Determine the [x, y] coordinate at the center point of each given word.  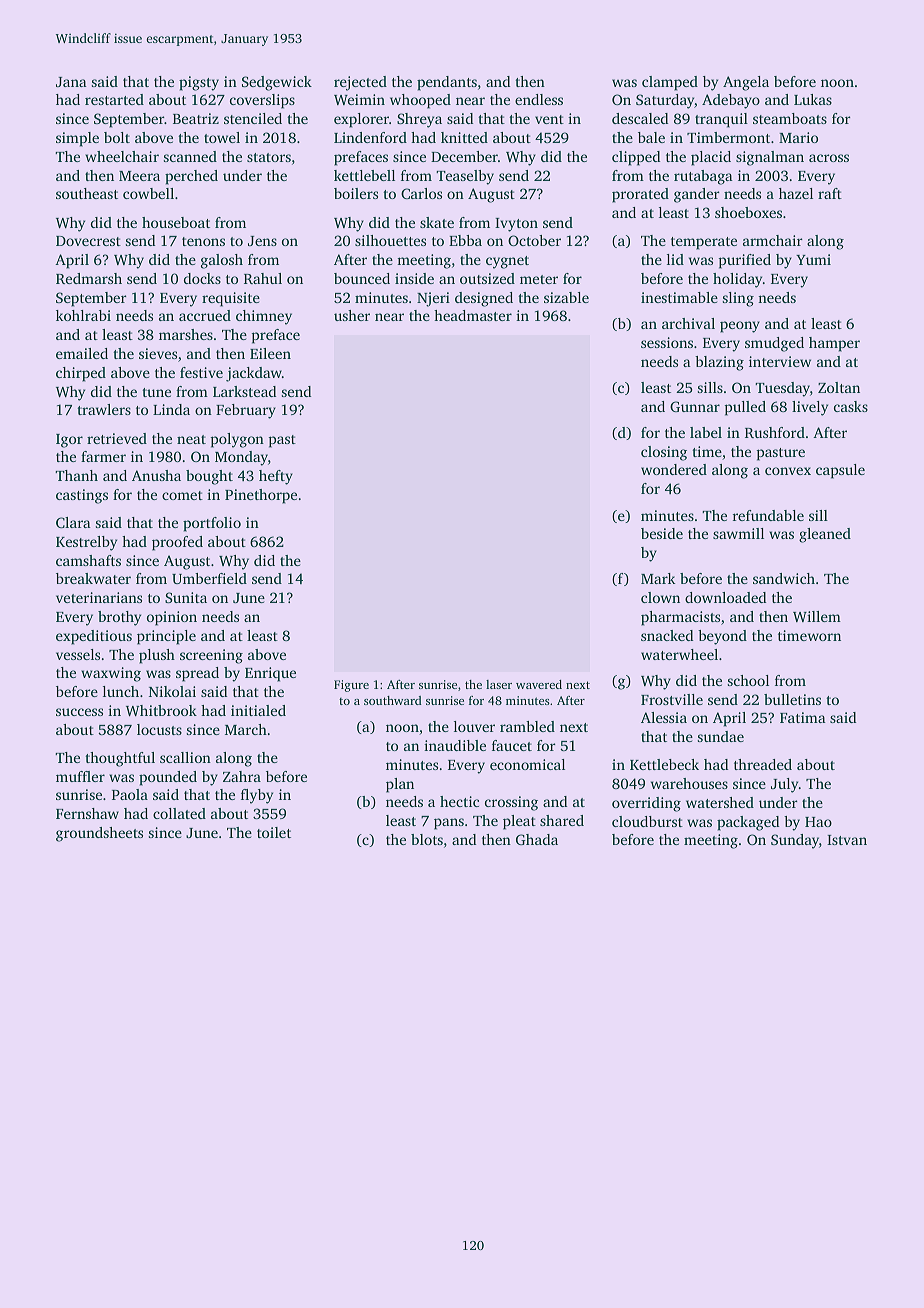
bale [651, 137]
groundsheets [99, 834]
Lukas [813, 99]
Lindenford [370, 137]
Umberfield [209, 578]
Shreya [419, 120]
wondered [674, 469]
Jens [262, 241]
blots [427, 839]
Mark [658, 578]
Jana [71, 82]
